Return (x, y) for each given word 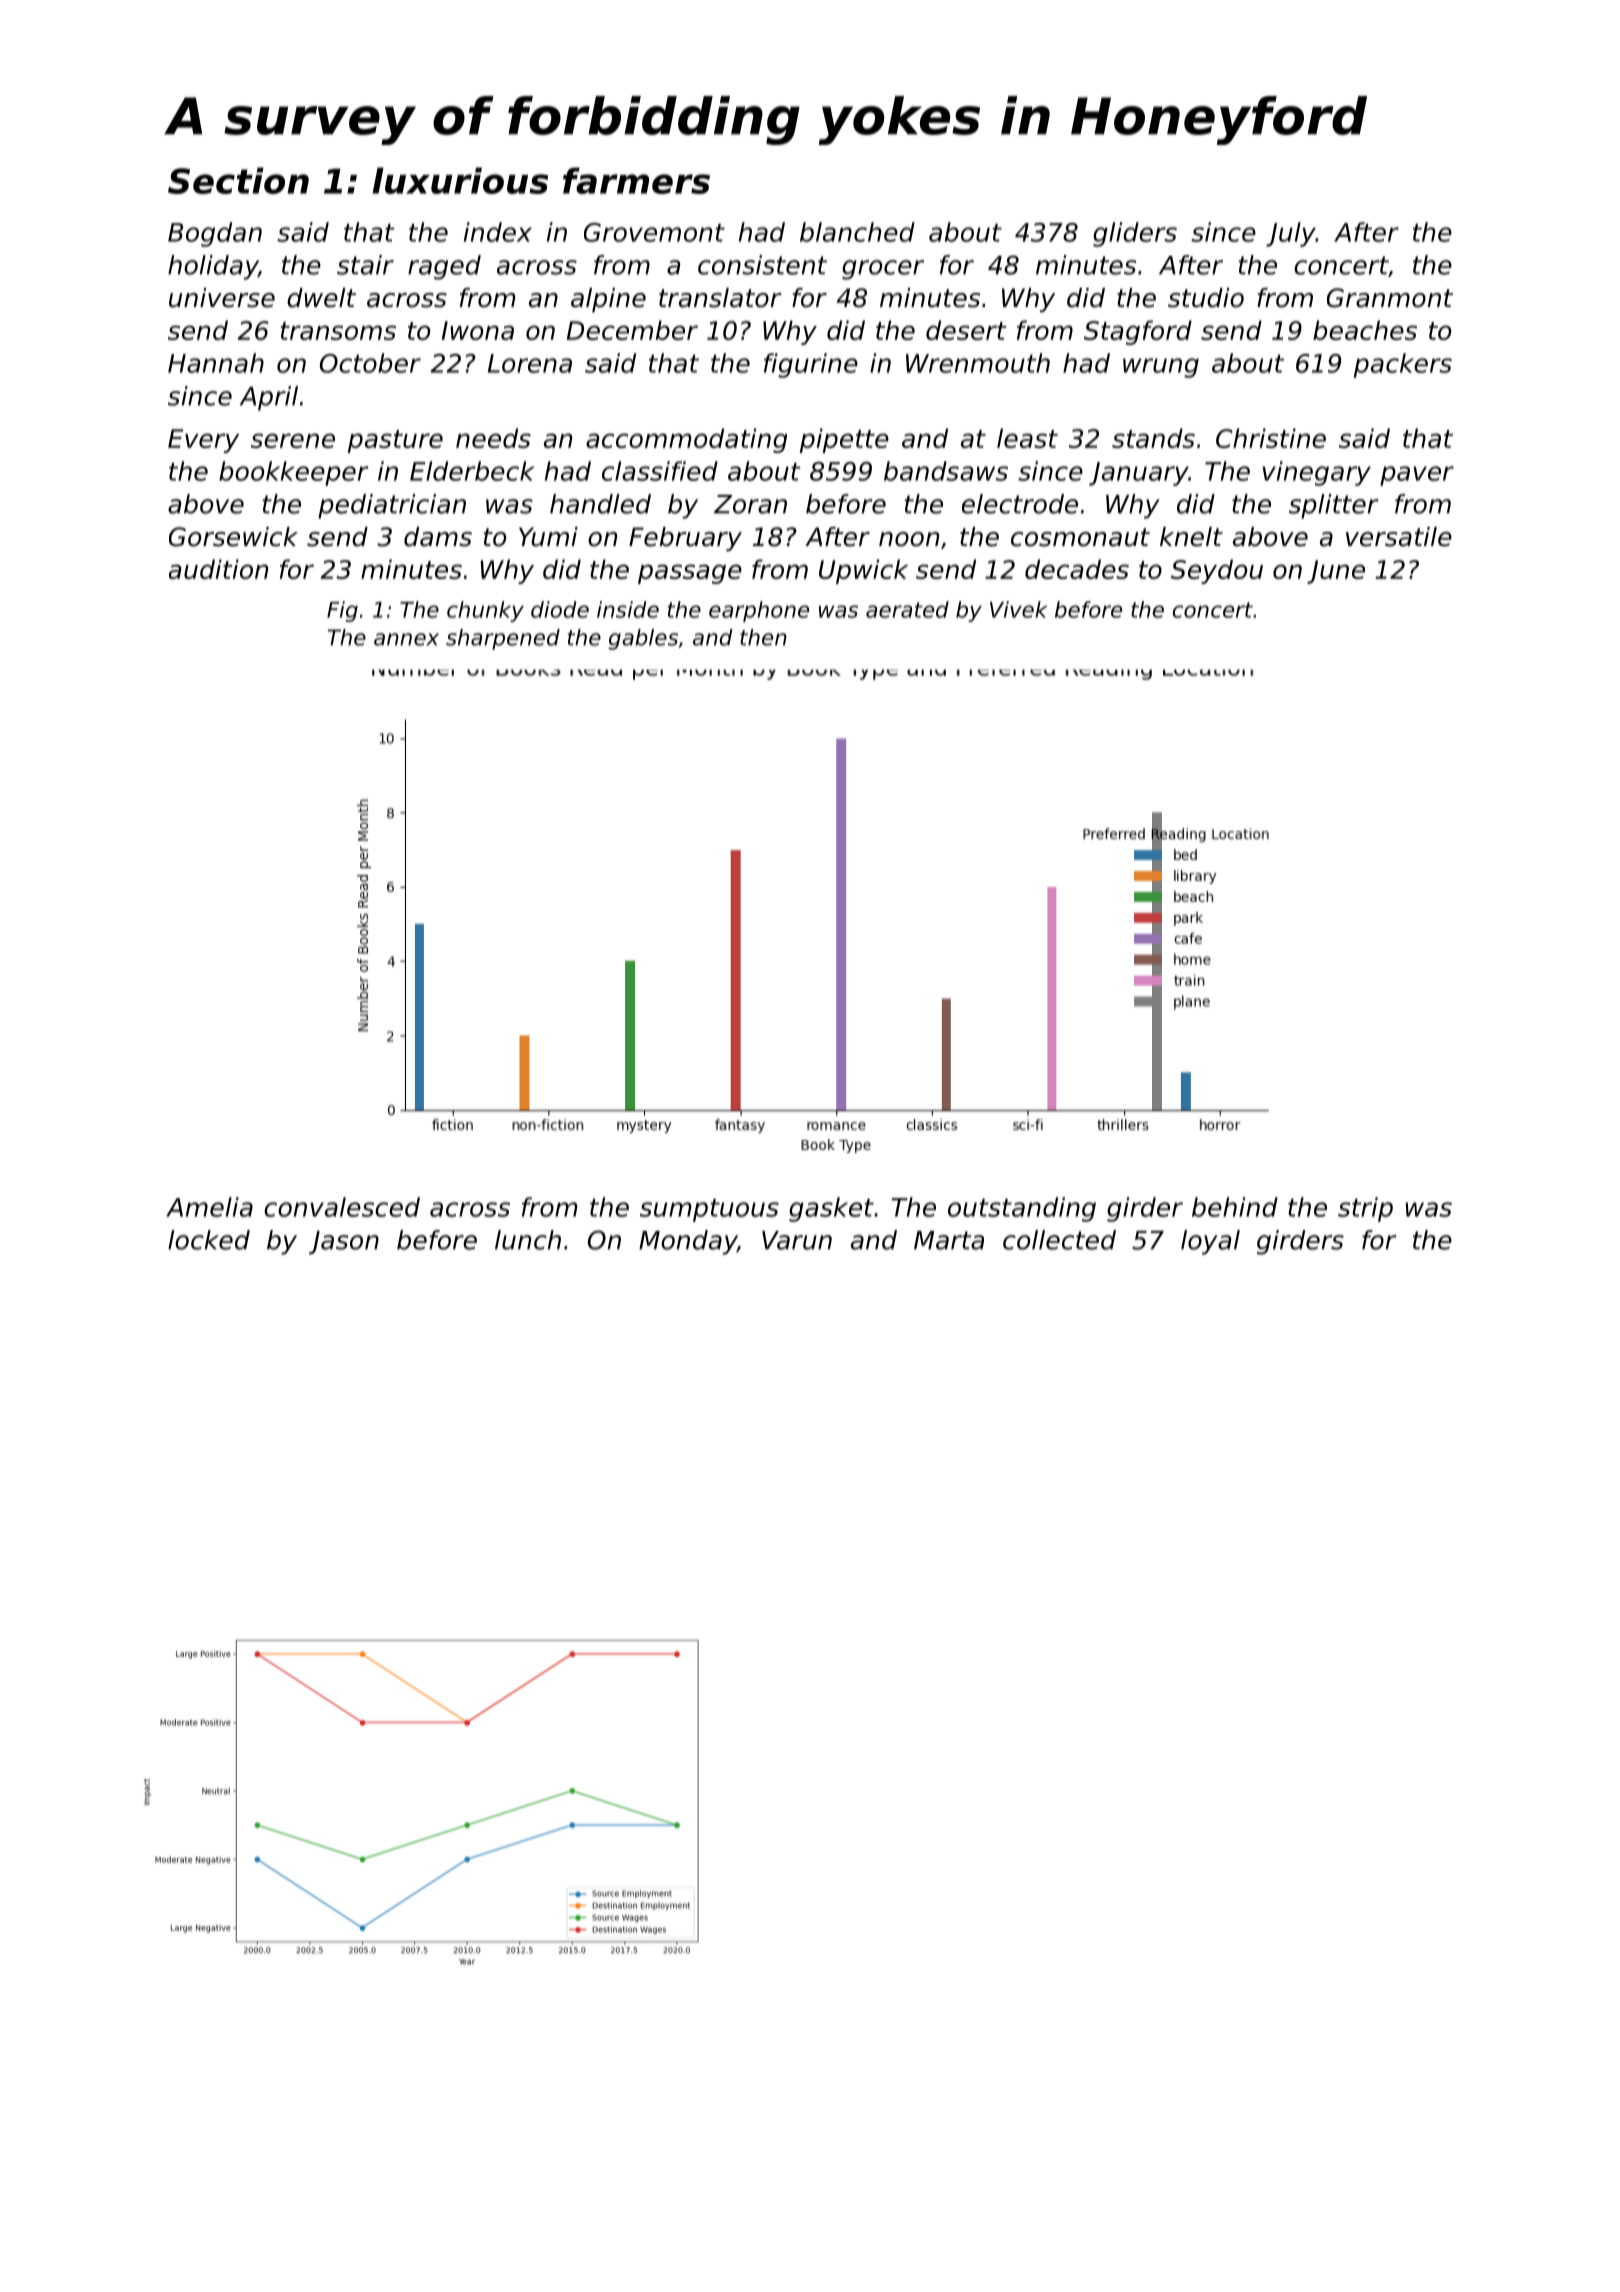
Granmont (1390, 298)
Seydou (1217, 571)
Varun (797, 1240)
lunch (528, 1240)
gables (643, 639)
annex (406, 639)
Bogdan (215, 234)
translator (720, 298)
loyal (1210, 1242)
